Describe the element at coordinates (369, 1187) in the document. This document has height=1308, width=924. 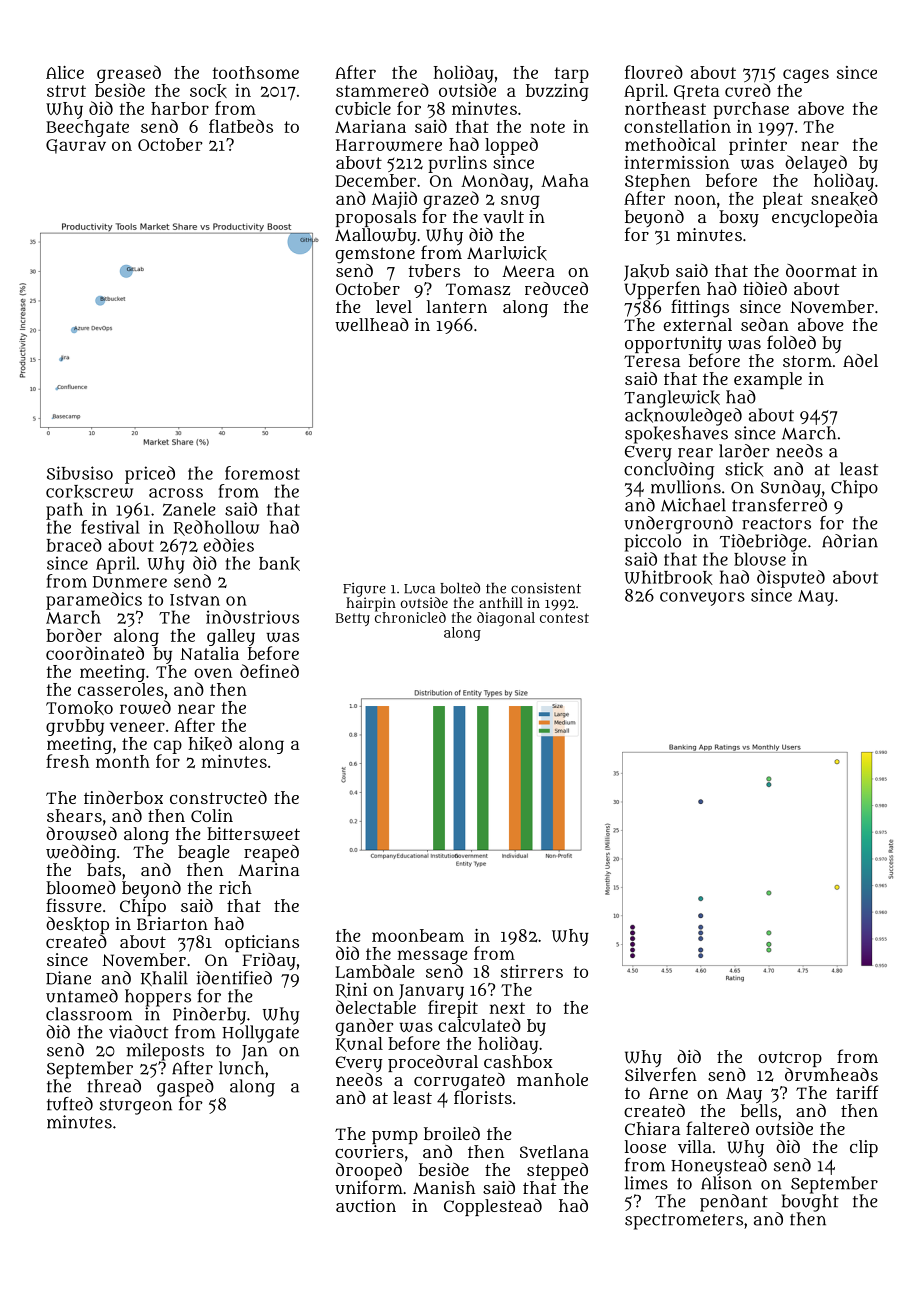
I see `uniform` at that location.
